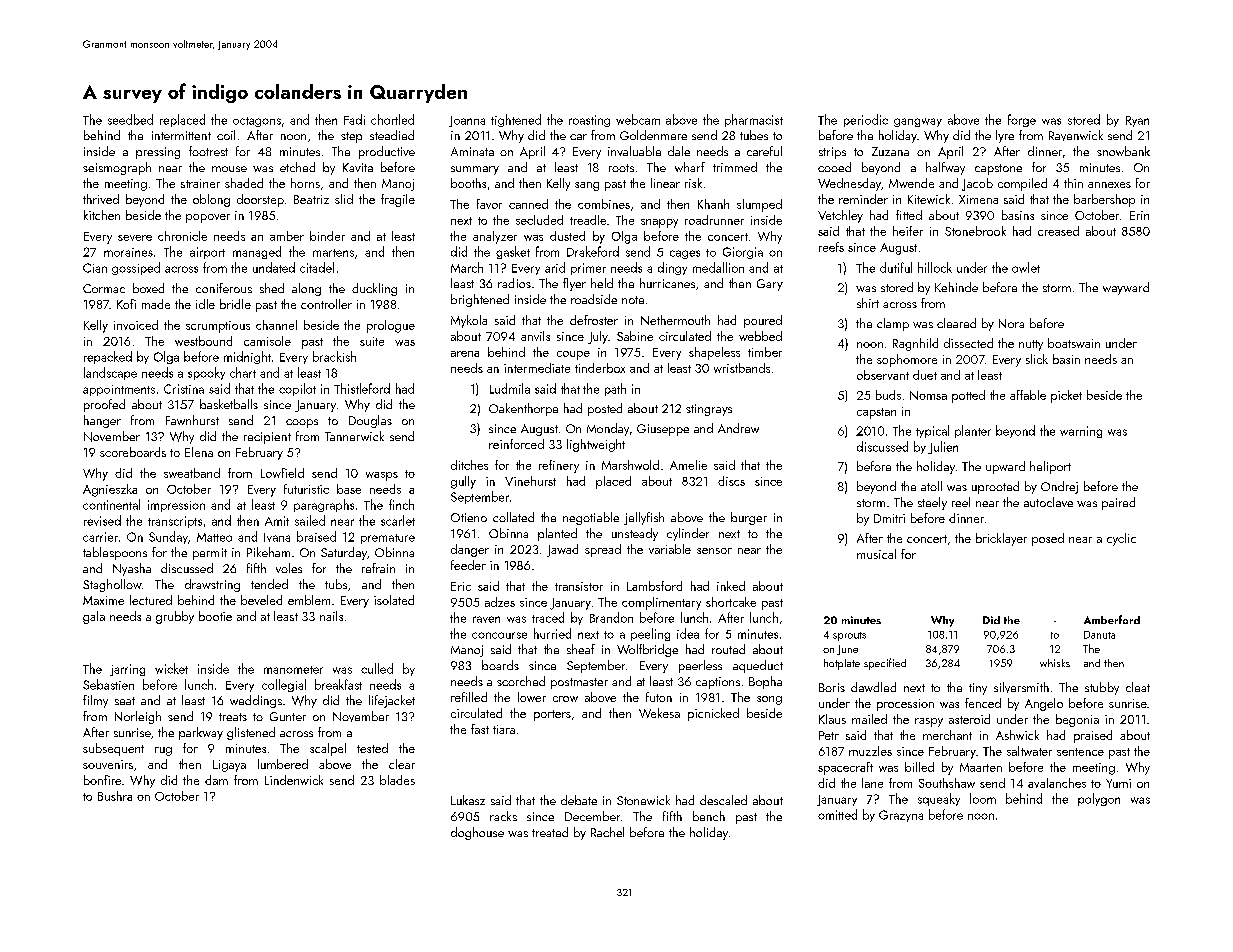  Describe the element at coordinates (294, 780) in the document. I see `Lindenwick` at that location.
